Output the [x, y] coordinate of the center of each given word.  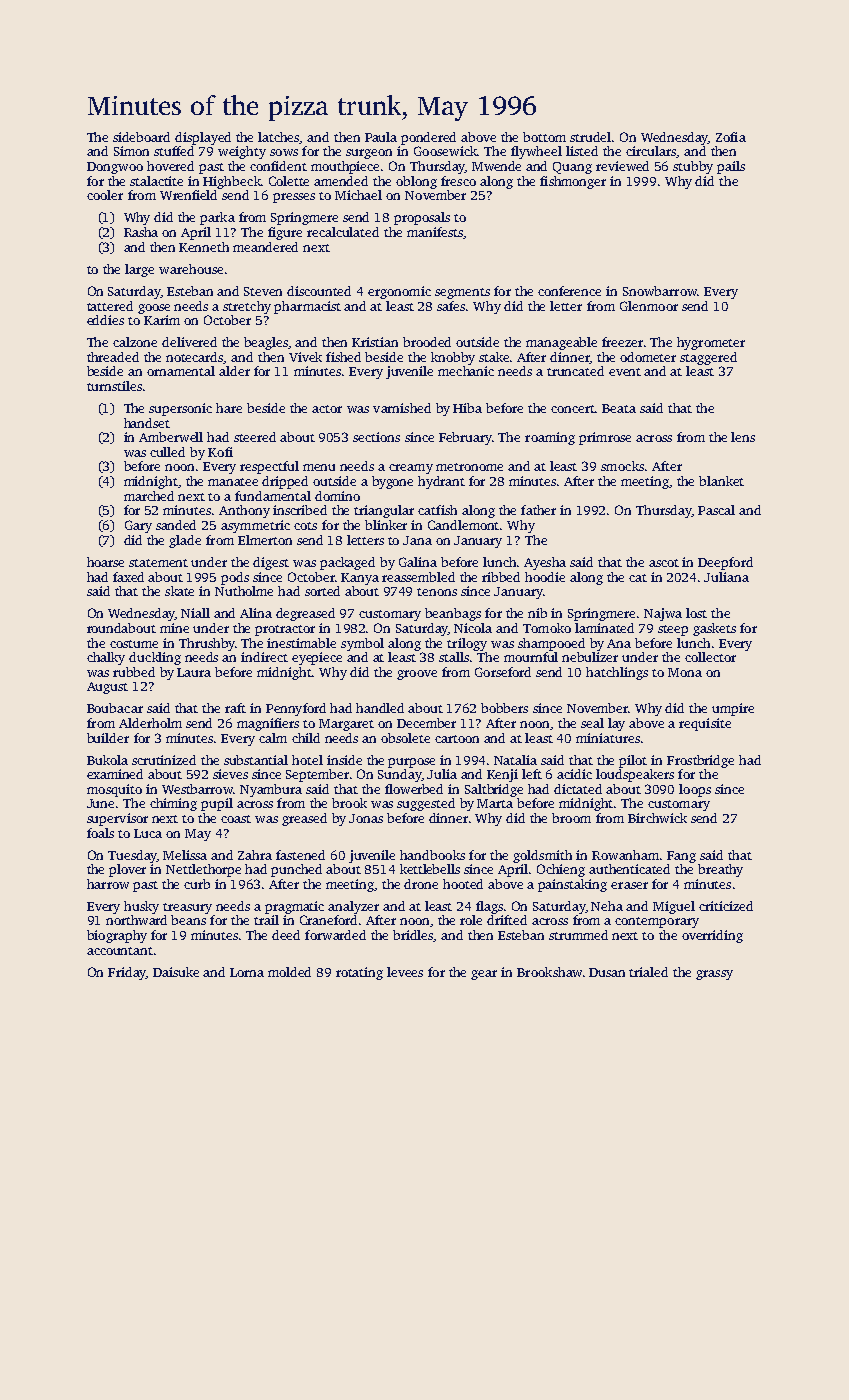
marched [149, 496]
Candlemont [463, 525]
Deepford [725, 563]
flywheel [536, 152]
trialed [648, 972]
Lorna [247, 972]
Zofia [731, 137]
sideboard [141, 137]
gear [484, 975]
